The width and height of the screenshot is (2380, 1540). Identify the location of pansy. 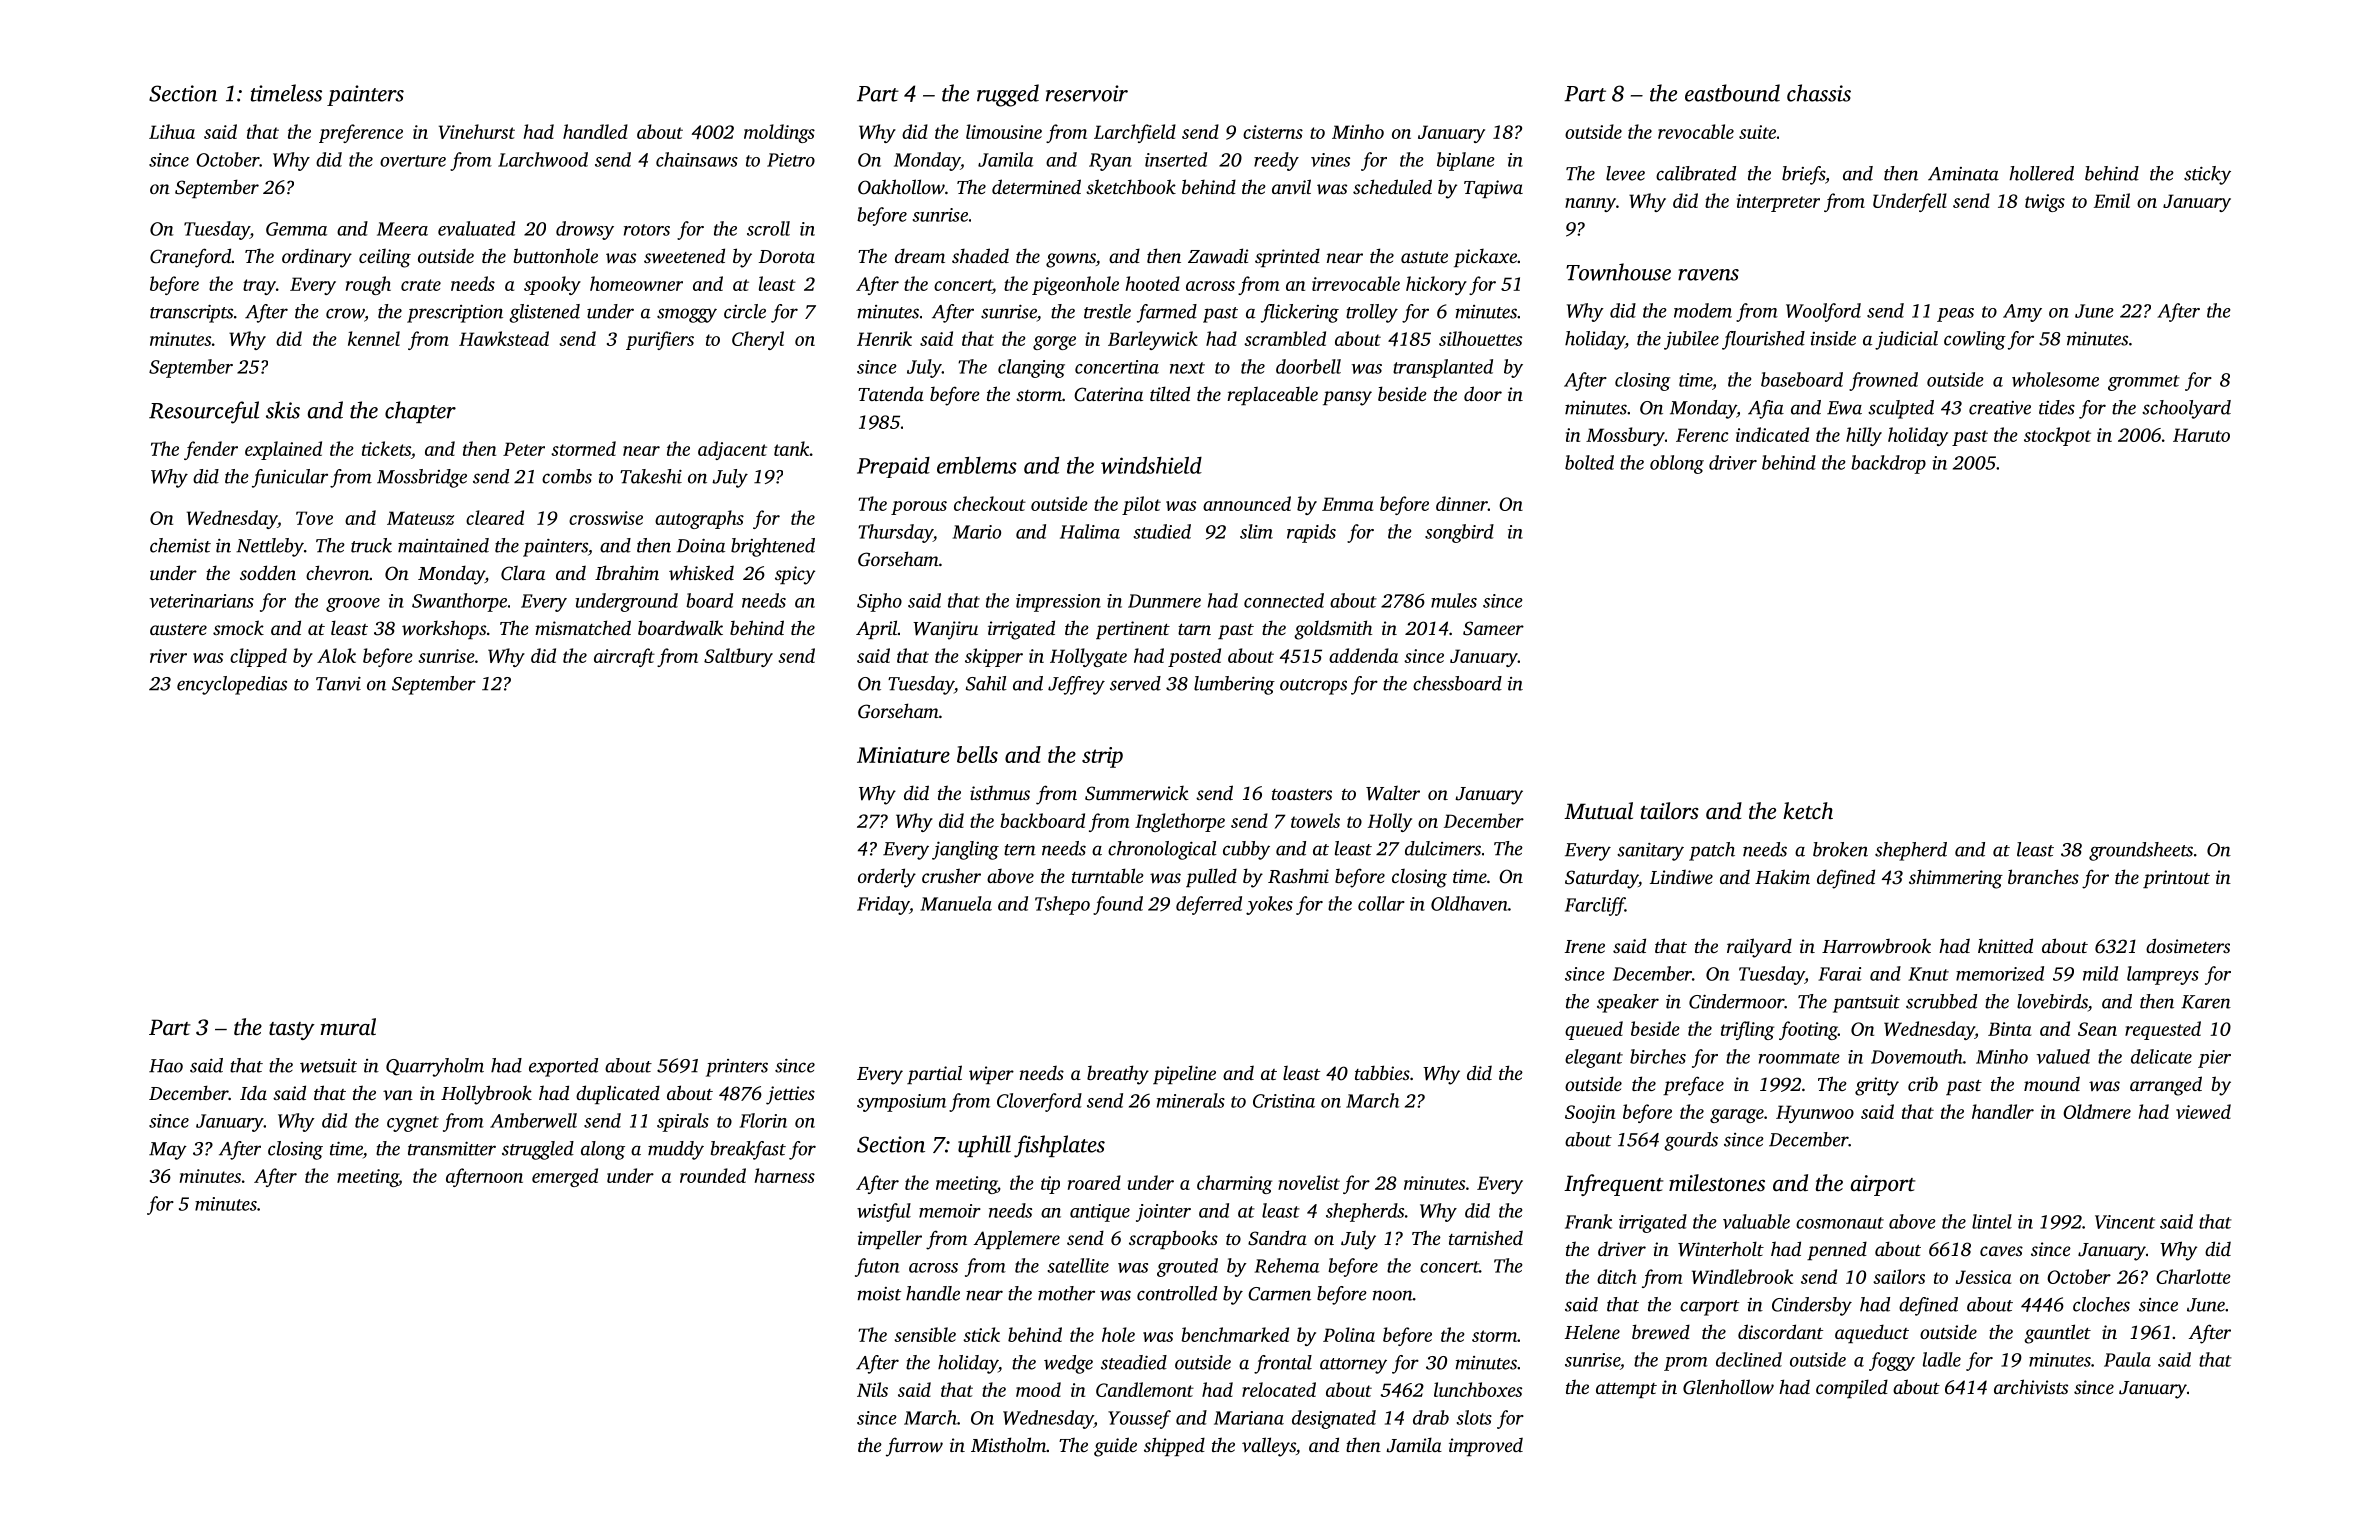
(1347, 398).
